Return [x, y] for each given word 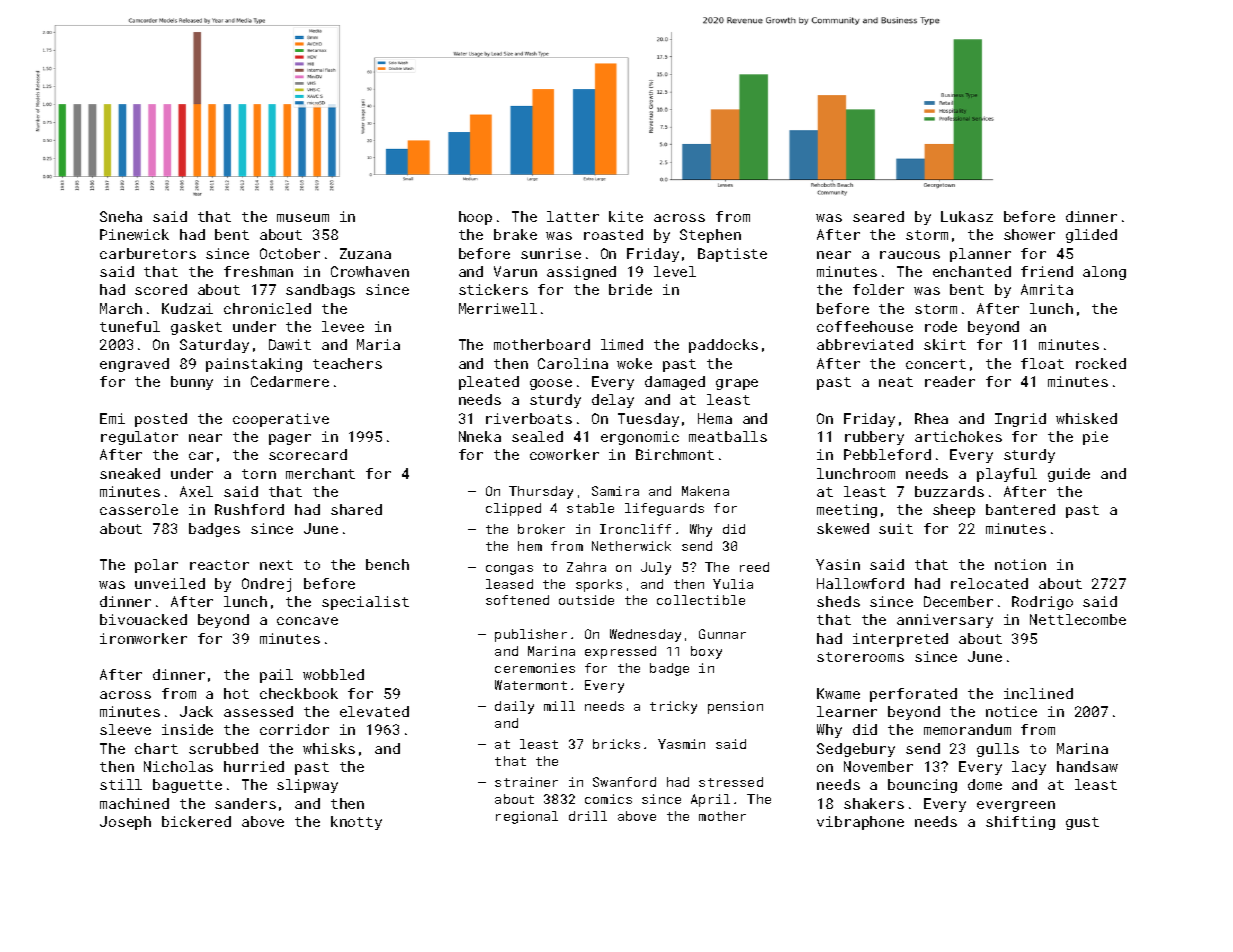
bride [630, 289]
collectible [701, 600]
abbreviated [865, 344]
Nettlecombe [1078, 619]
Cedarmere [290, 381]
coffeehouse [865, 326]
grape [737, 384]
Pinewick [134, 234]
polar [156, 566]
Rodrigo [1042, 603]
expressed [620, 652]
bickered [196, 821]
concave [307, 621]
